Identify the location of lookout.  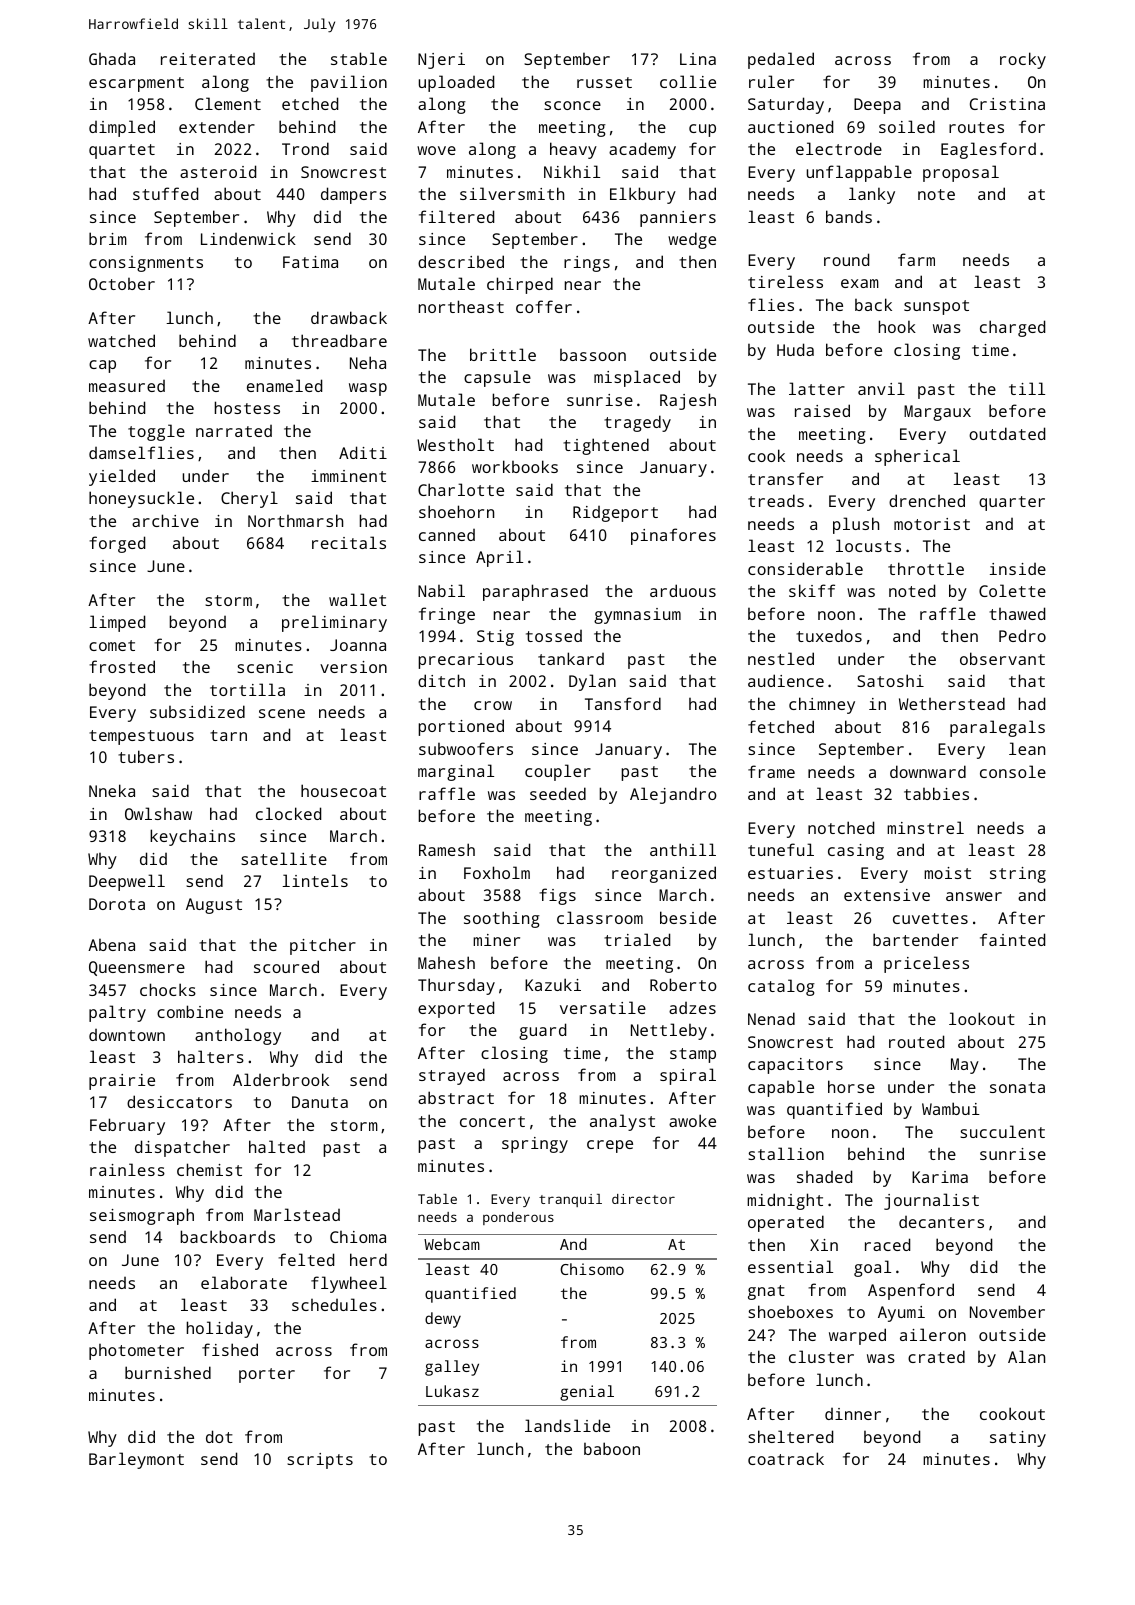
(982, 1018).
